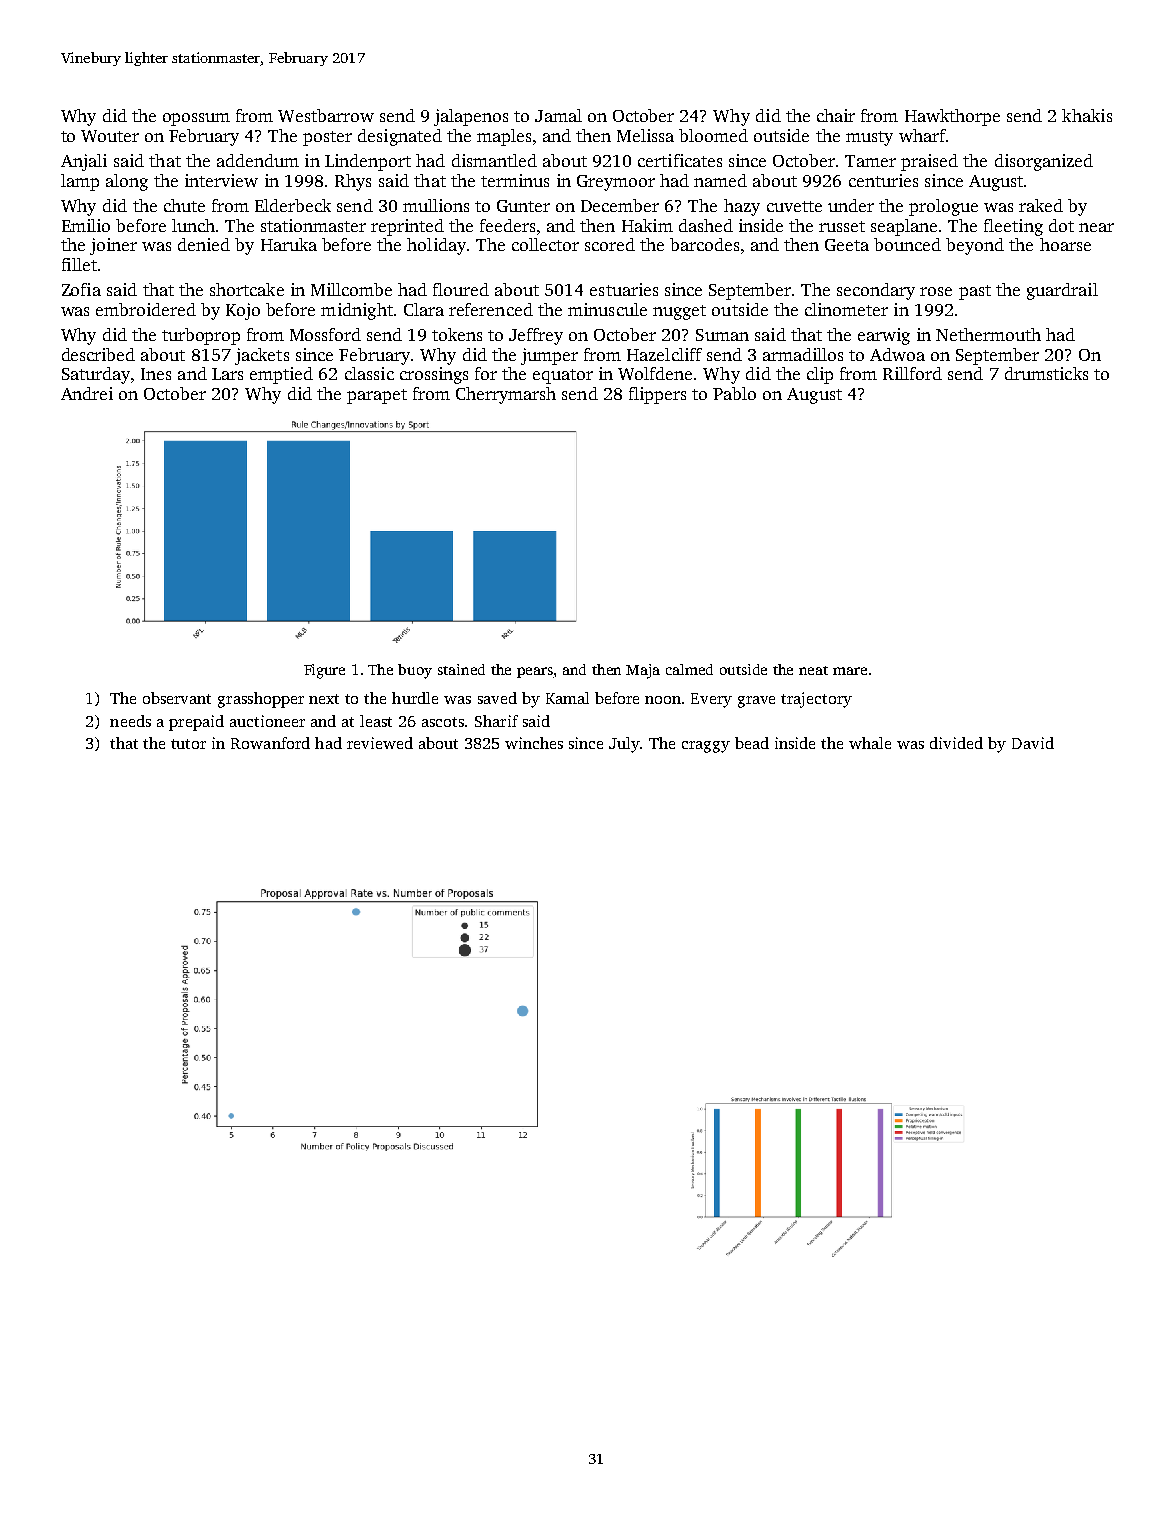 The width and height of the screenshot is (1176, 1521). I want to click on designated, so click(400, 137).
